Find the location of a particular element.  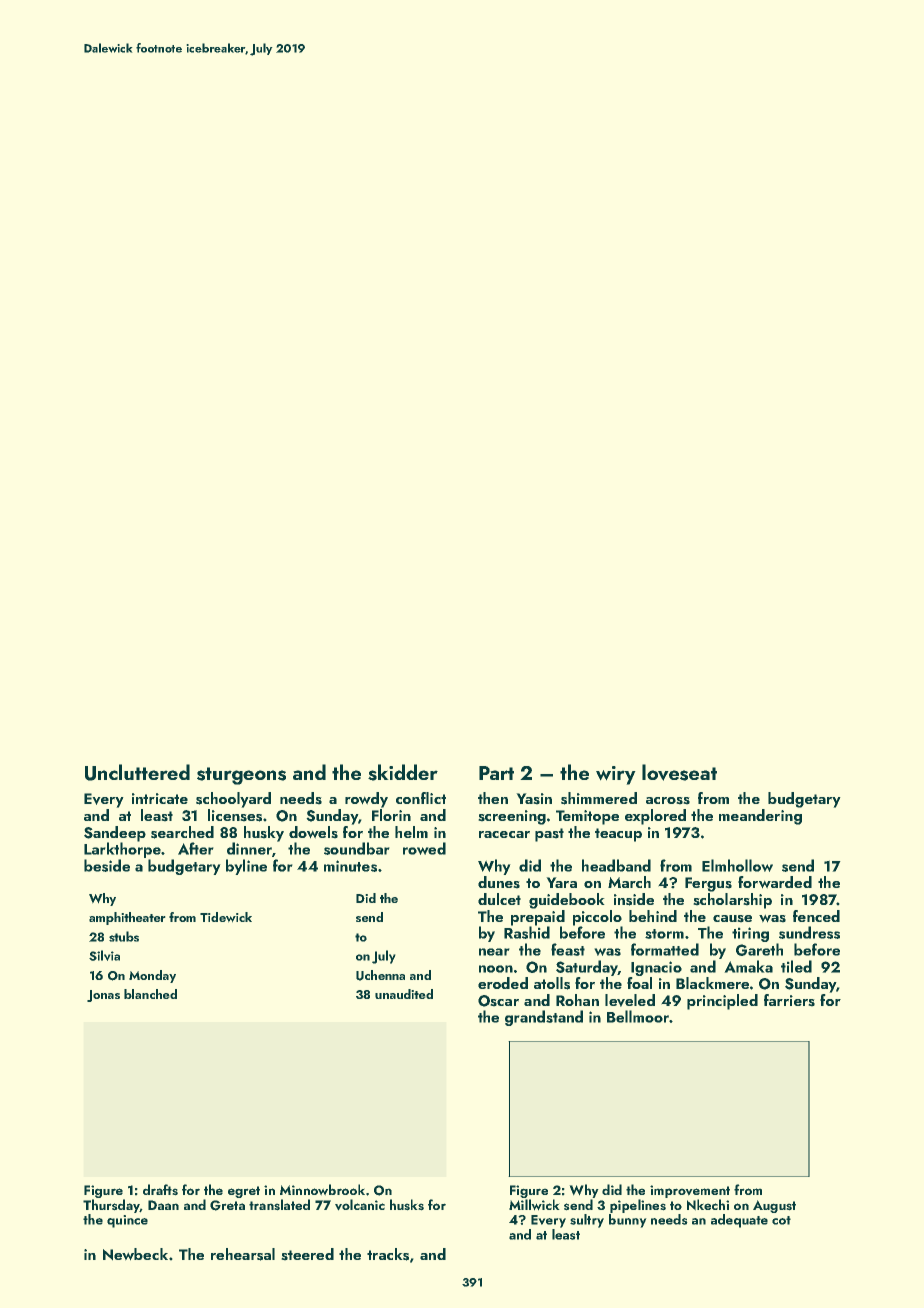

Greta is located at coordinates (227, 1205).
